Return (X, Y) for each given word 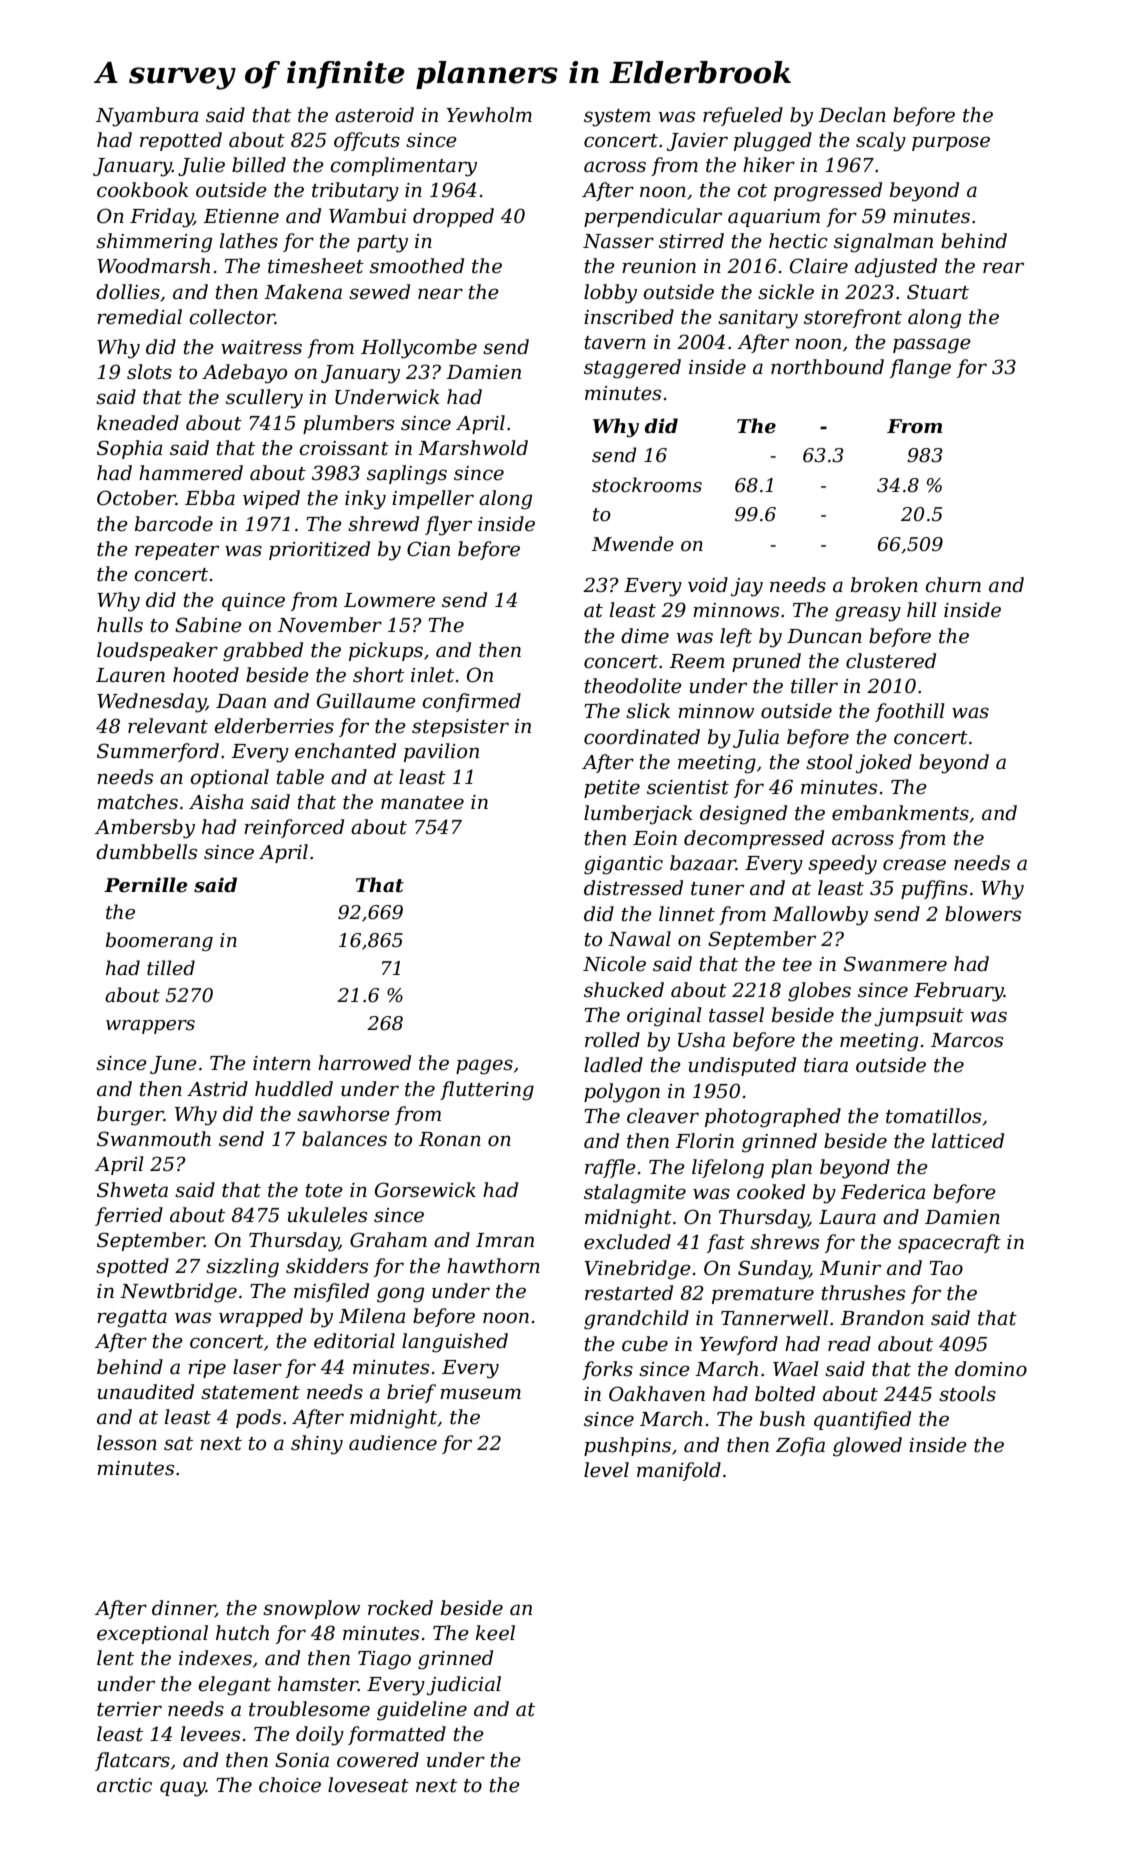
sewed (379, 292)
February (959, 992)
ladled (613, 1065)
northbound (827, 367)
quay (183, 1789)
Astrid (217, 1089)
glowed (867, 1447)
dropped (453, 217)
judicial (464, 1686)
